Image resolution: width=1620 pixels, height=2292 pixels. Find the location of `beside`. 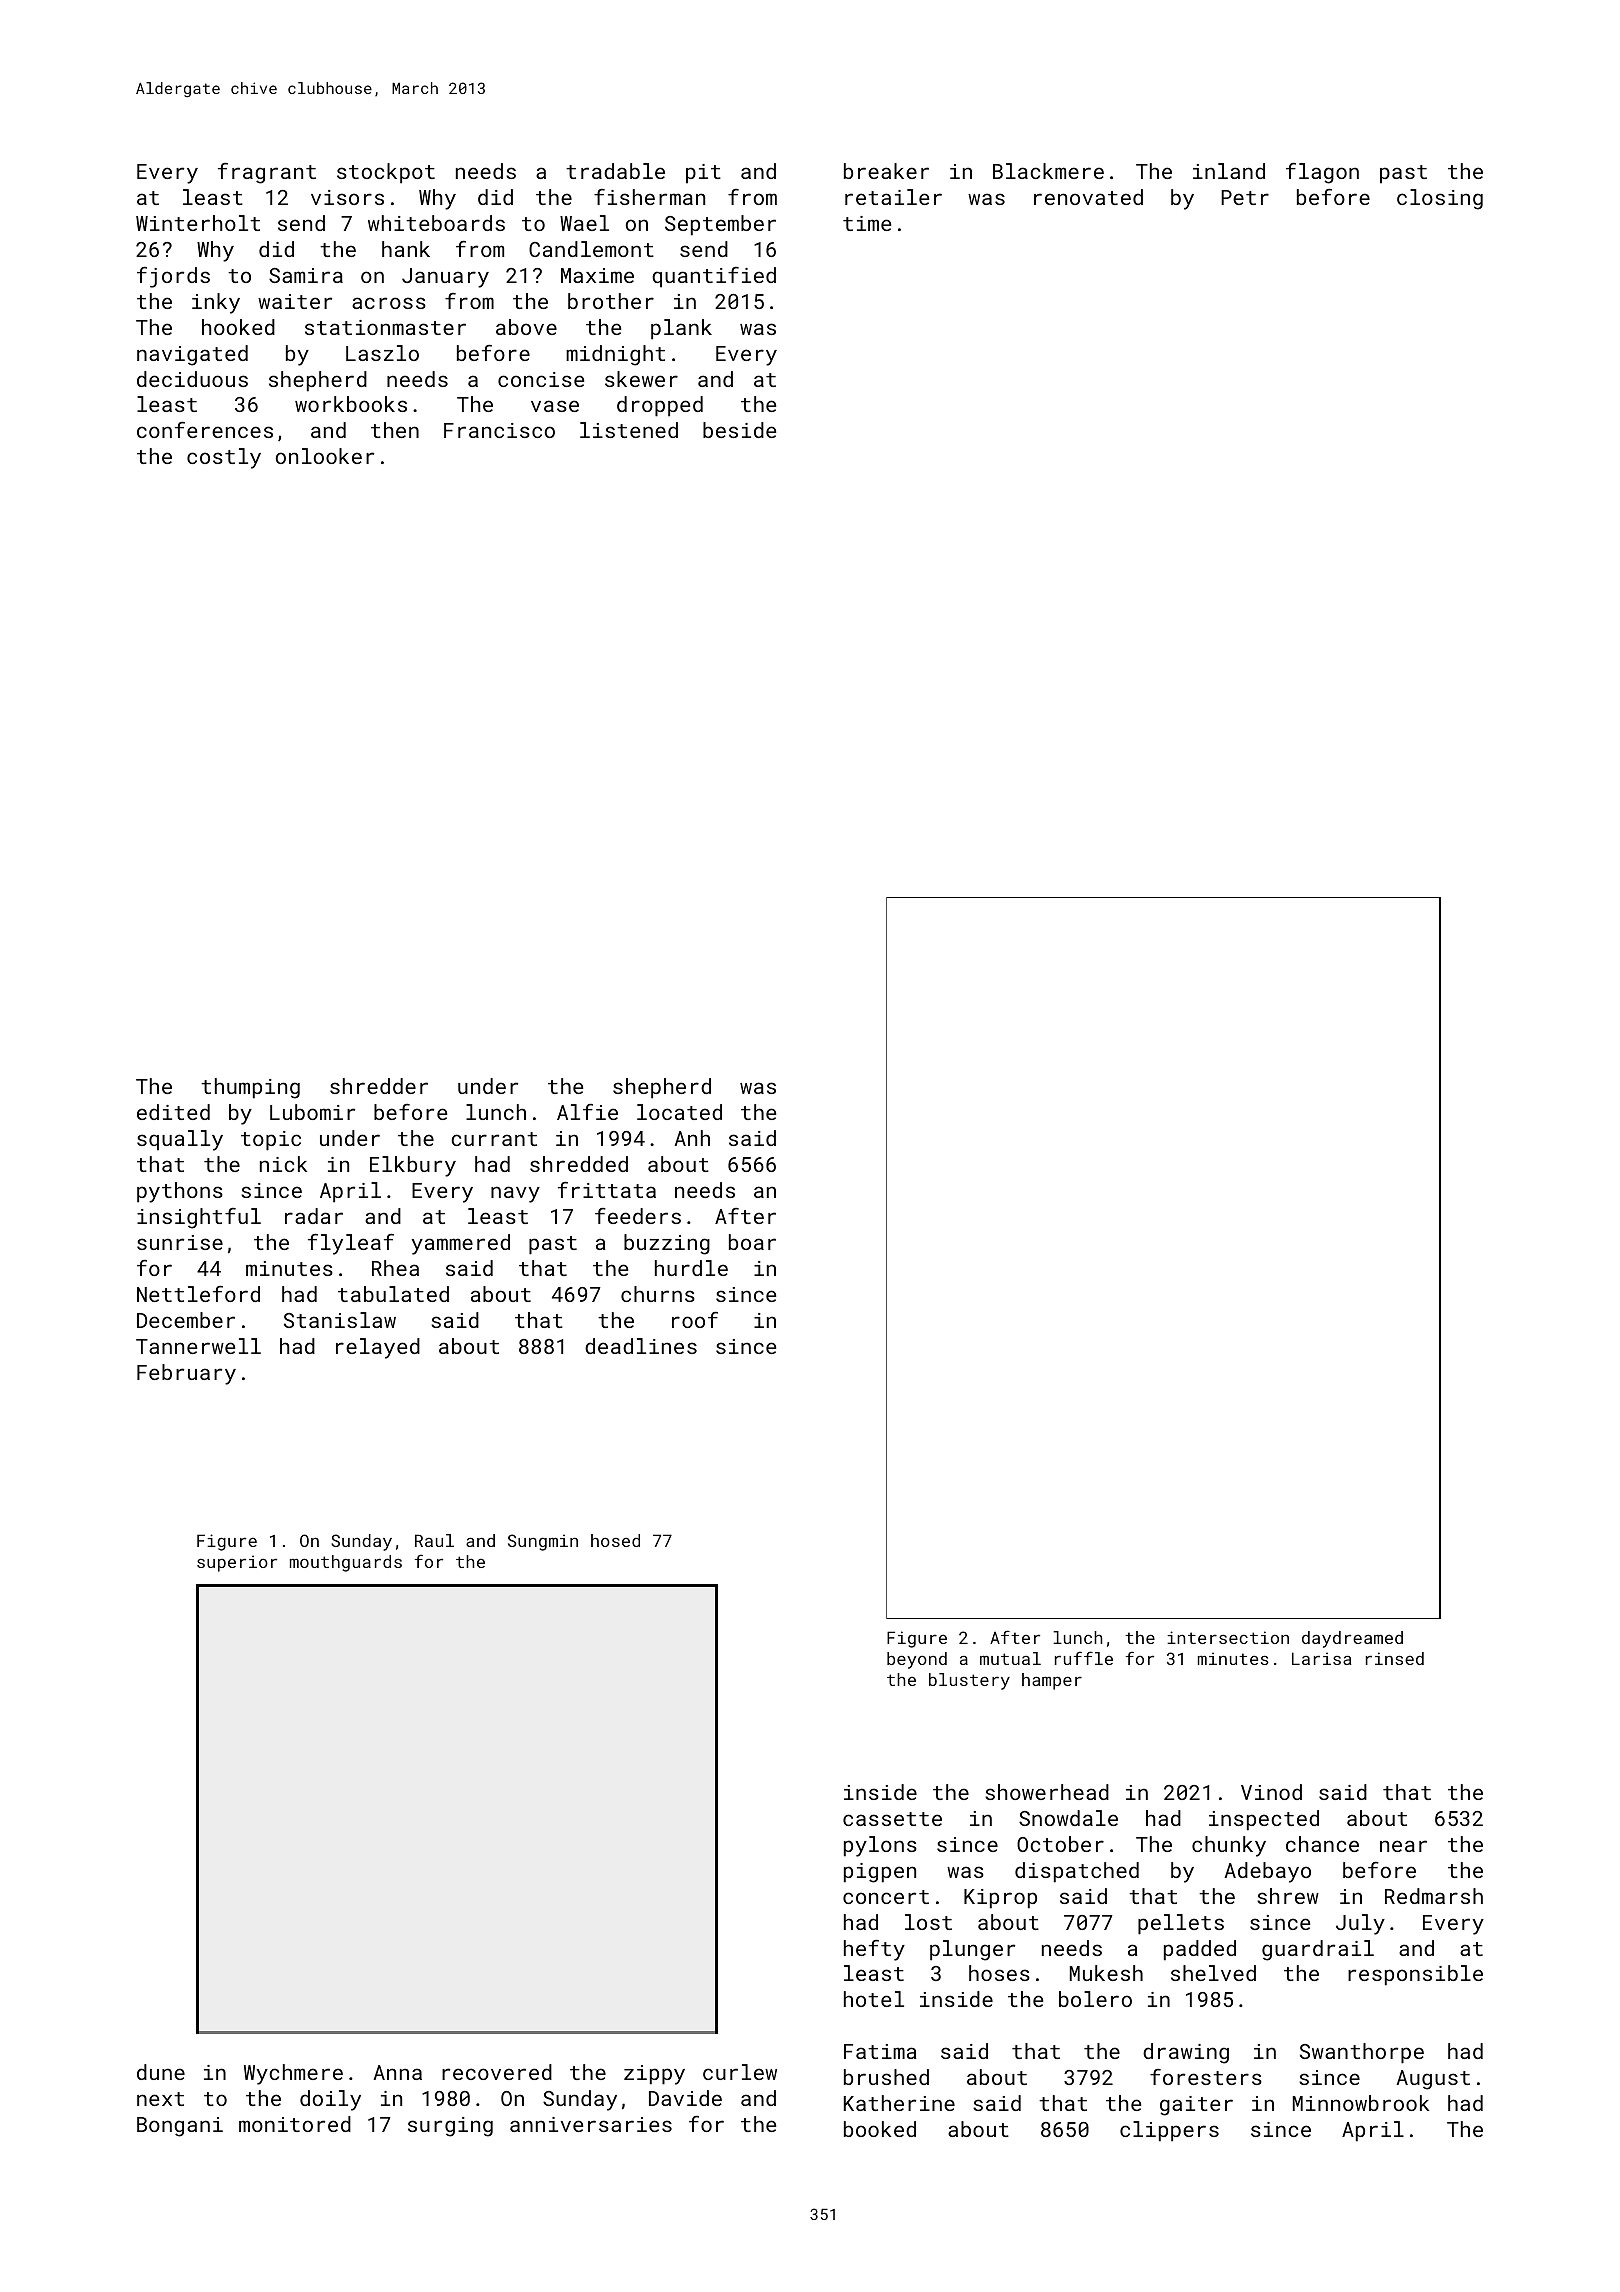

beside is located at coordinates (739, 430).
